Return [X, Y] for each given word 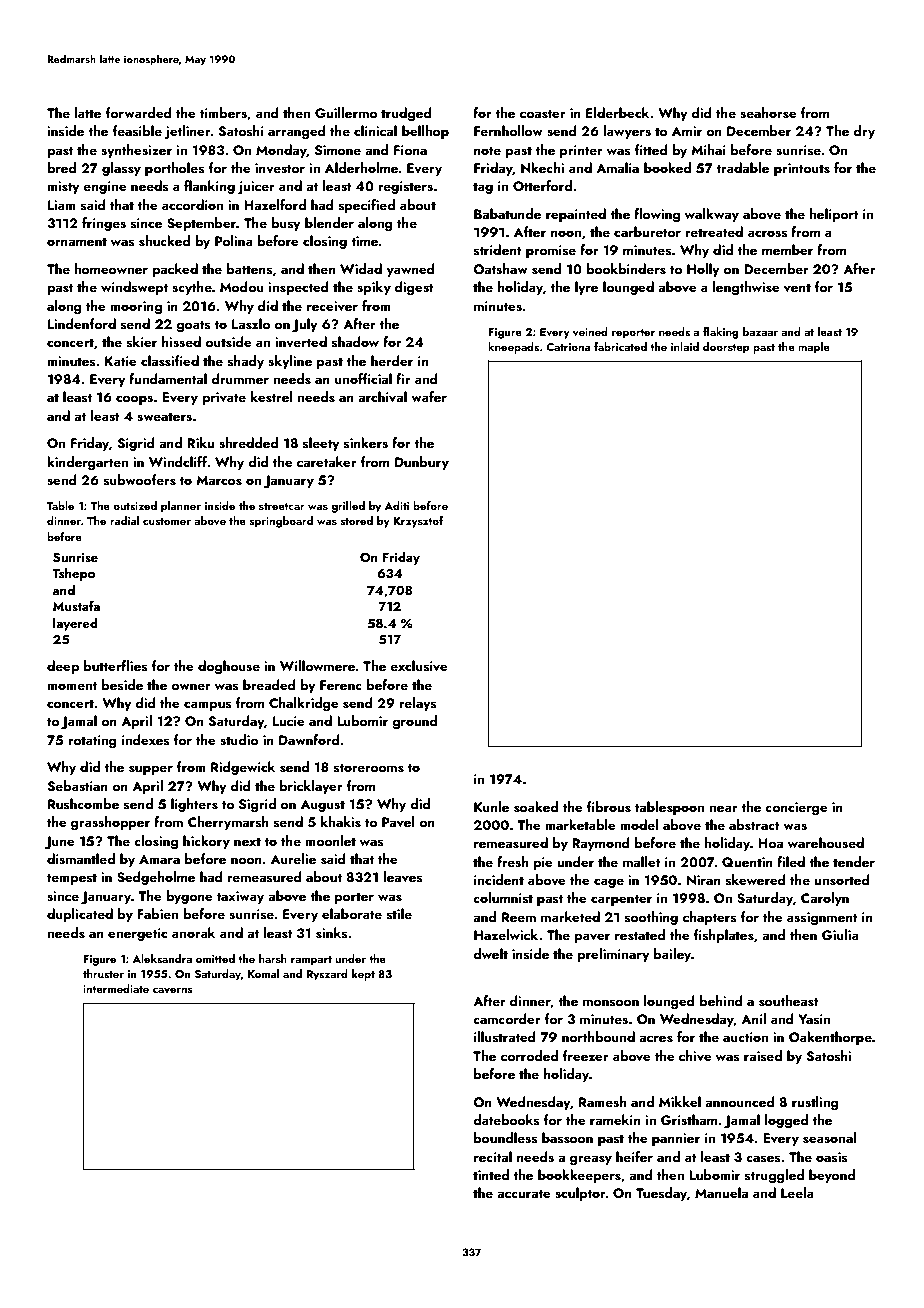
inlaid [685, 346]
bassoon [567, 1138]
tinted [491, 1174]
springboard [281, 522]
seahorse [768, 113]
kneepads [513, 348]
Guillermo [346, 113]
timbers [223, 113]
